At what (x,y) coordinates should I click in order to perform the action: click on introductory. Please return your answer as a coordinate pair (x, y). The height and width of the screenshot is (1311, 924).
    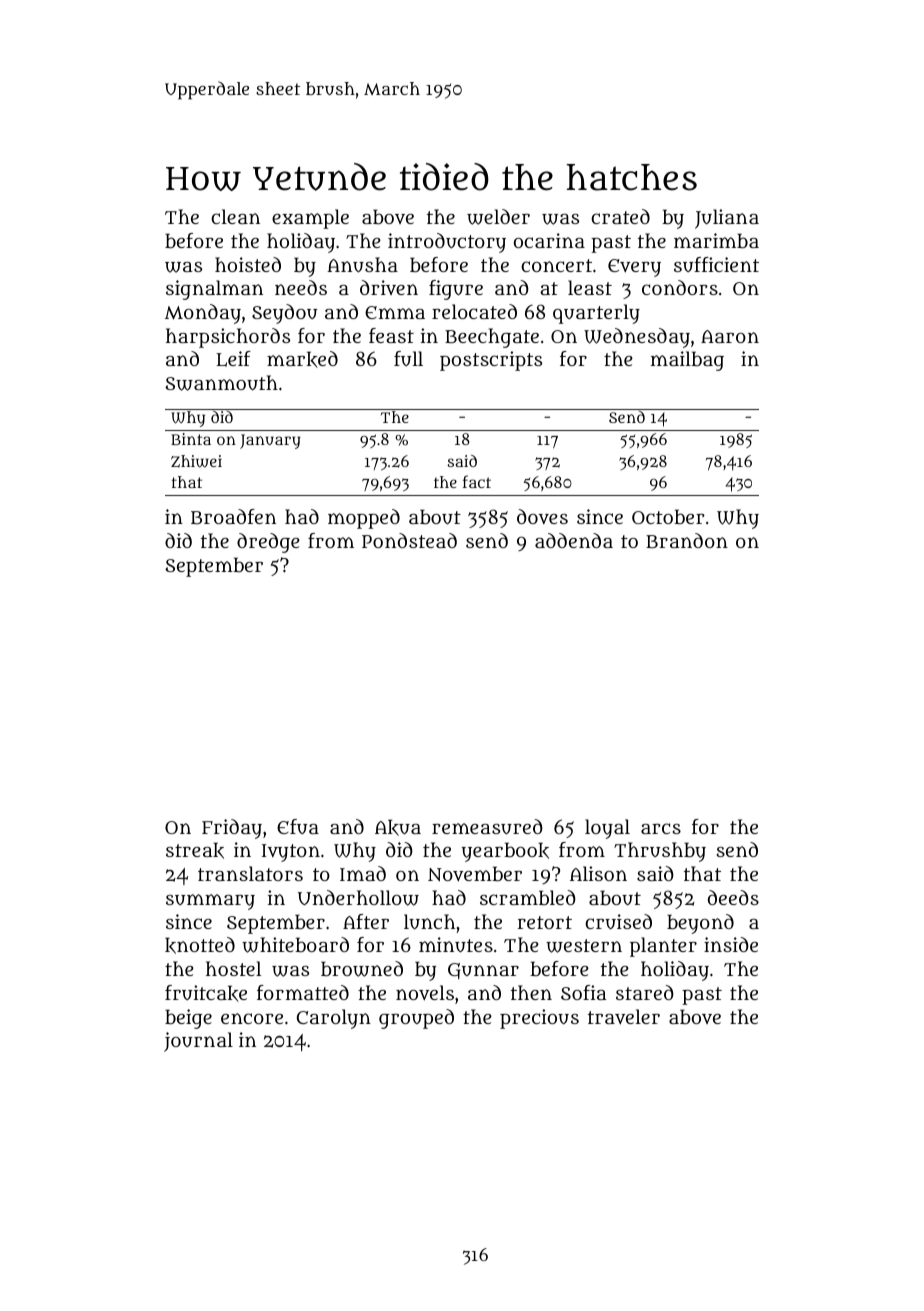
    Looking at the image, I should click on (447, 243).
